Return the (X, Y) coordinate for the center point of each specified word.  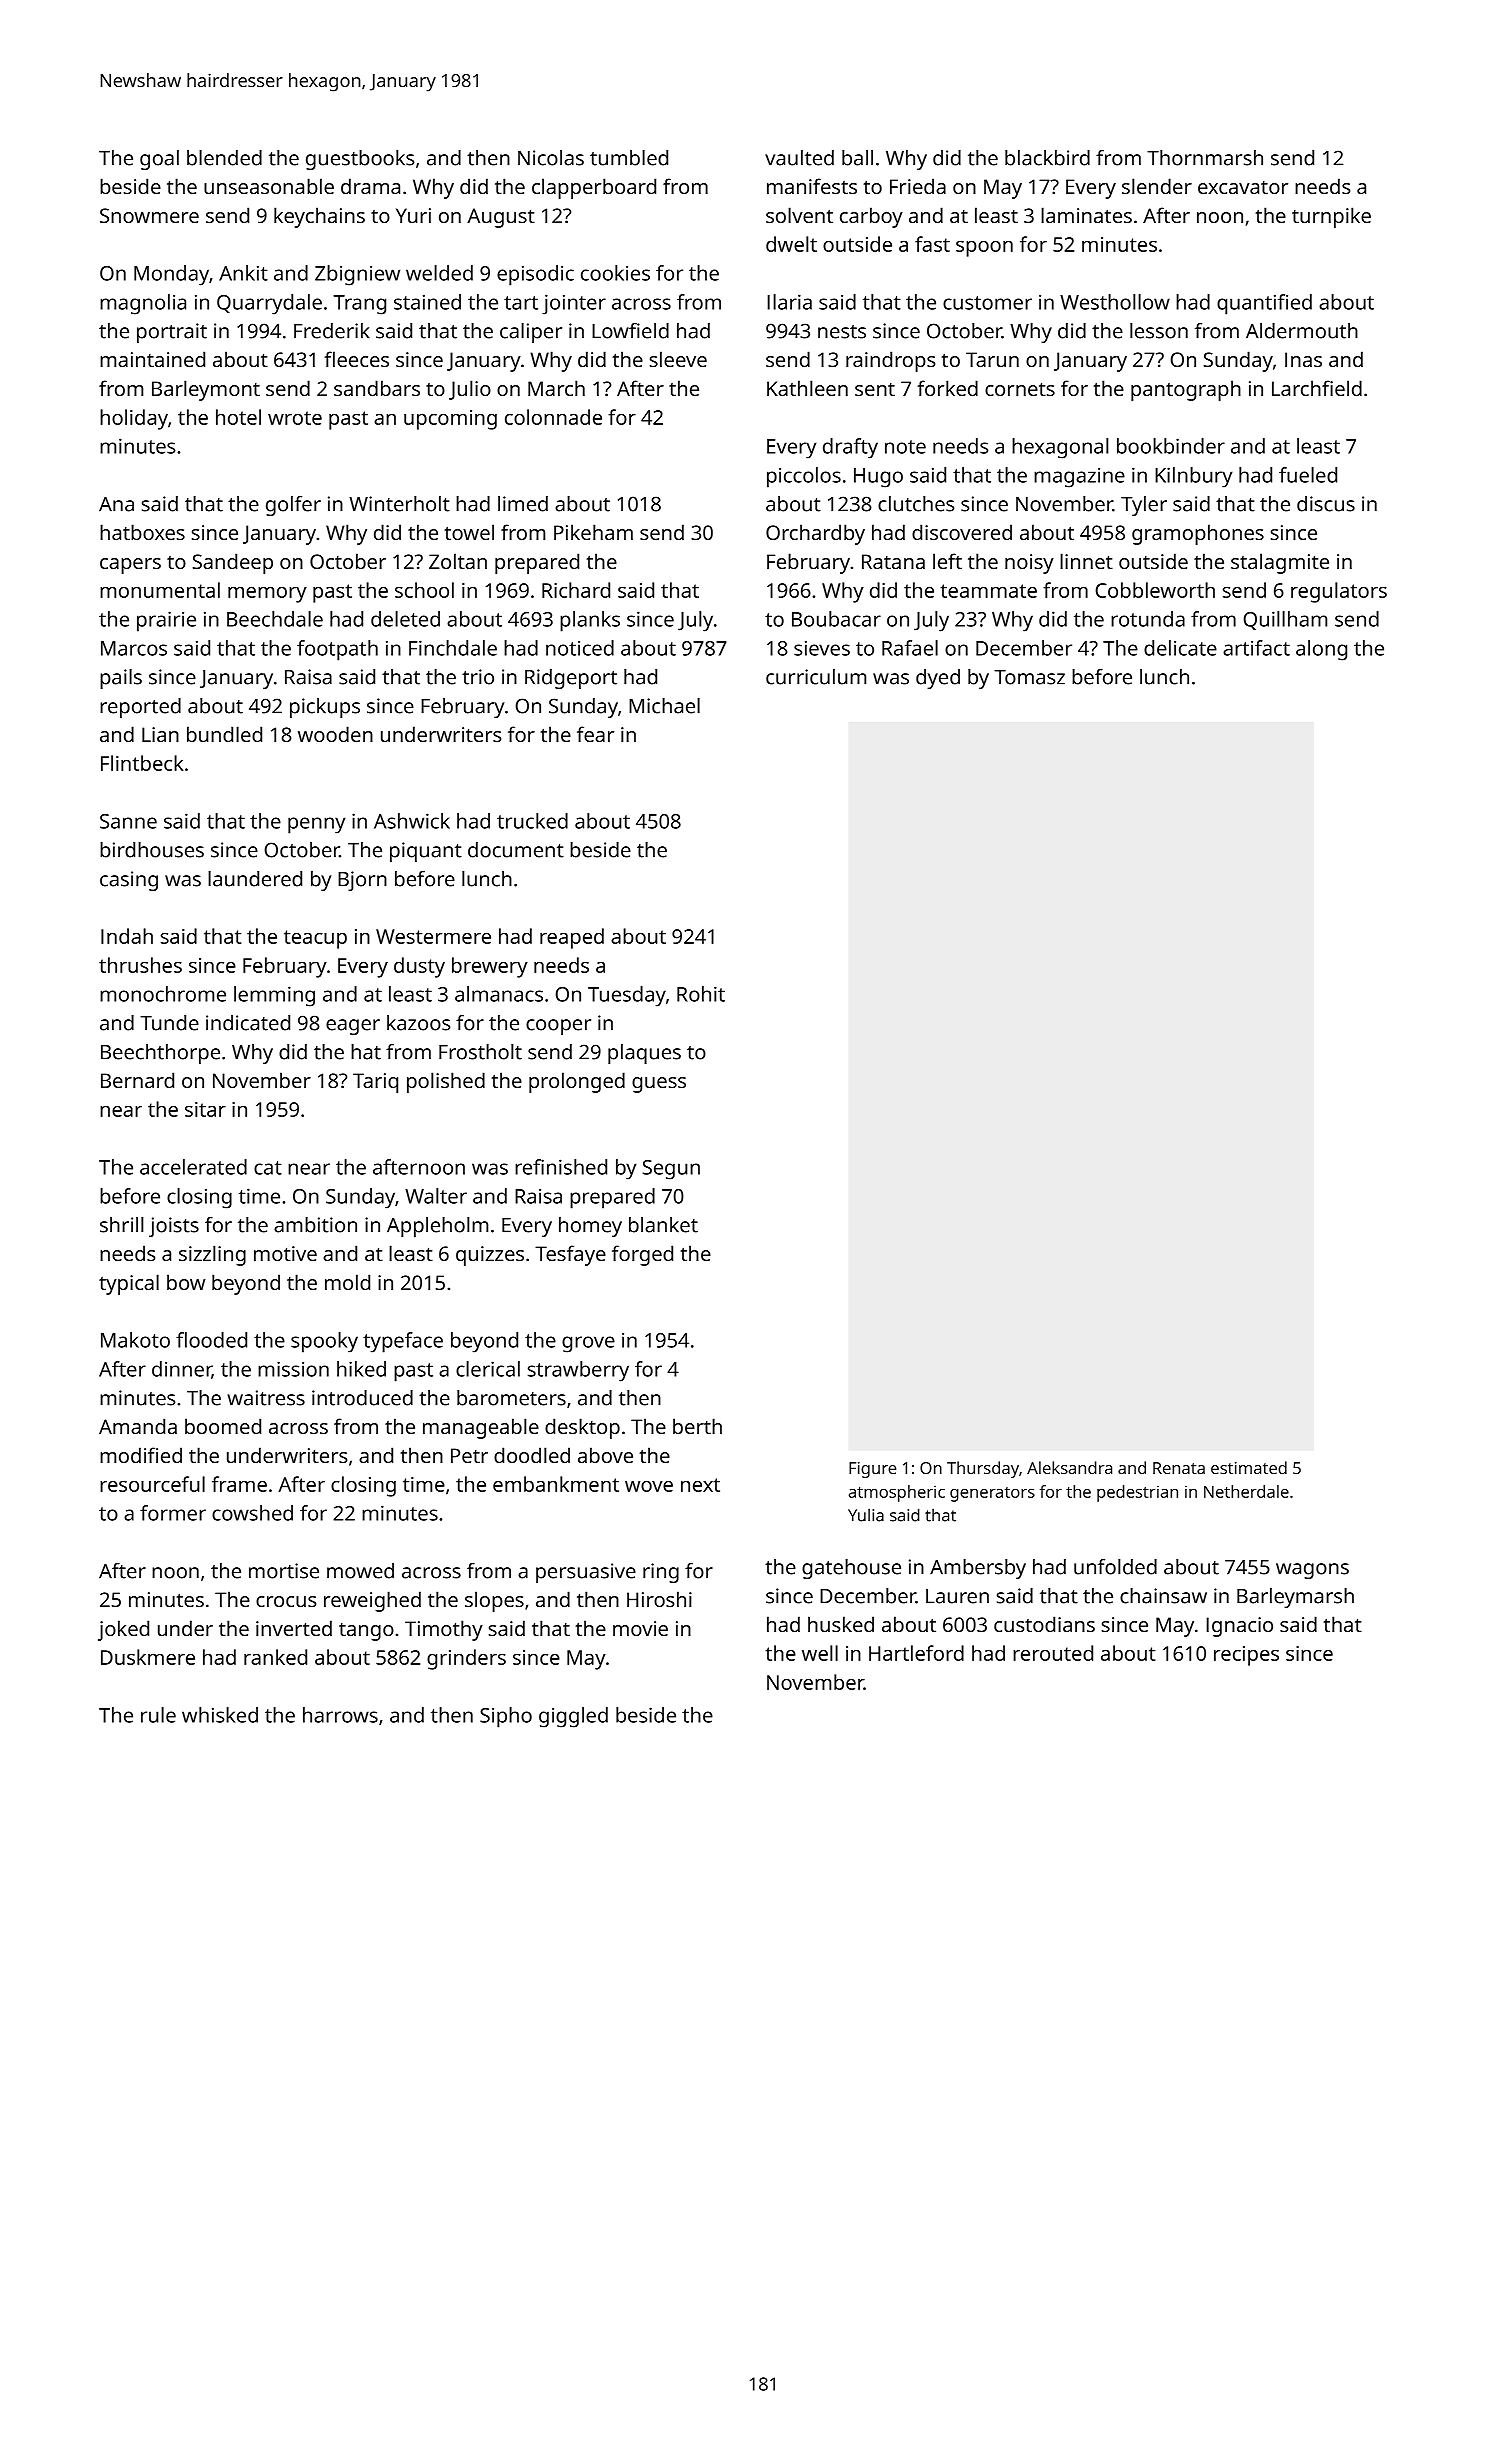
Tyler (1144, 506)
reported (140, 708)
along (1321, 650)
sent (875, 389)
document (516, 850)
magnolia (143, 304)
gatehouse (851, 1569)
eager (353, 1027)
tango (366, 1632)
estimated (1249, 1467)
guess (659, 1085)
